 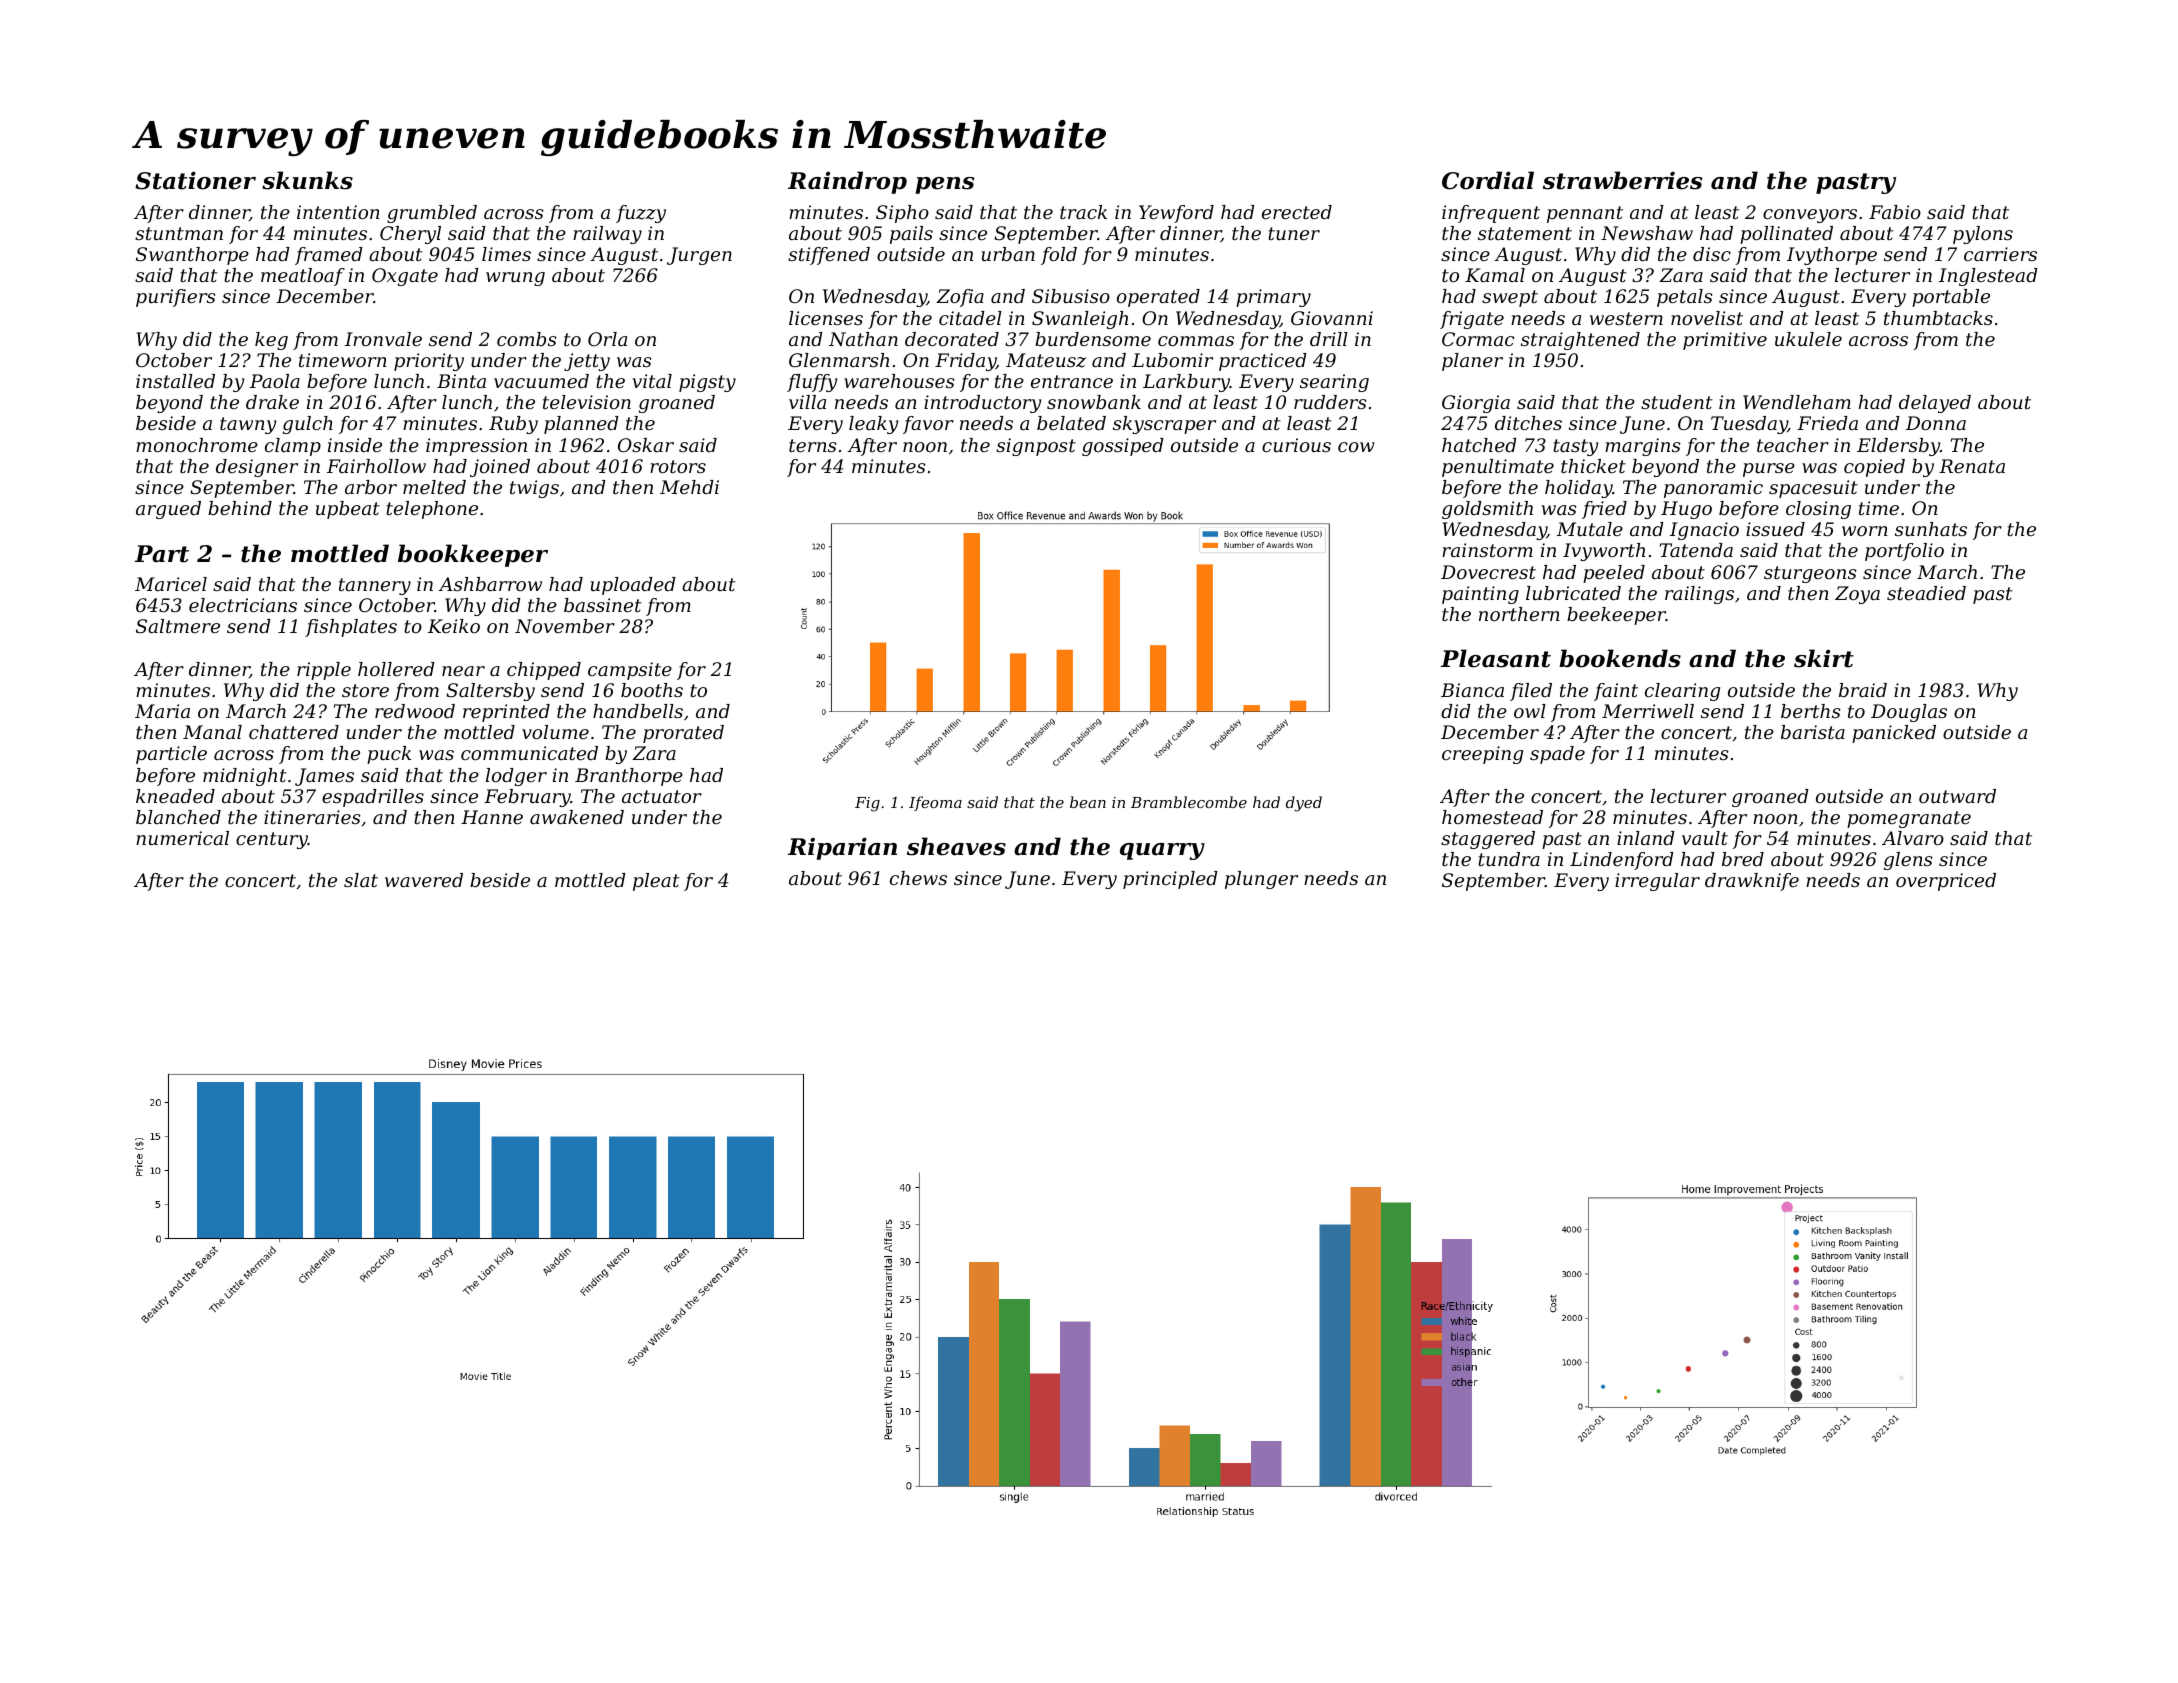 I want to click on Sipho, so click(x=902, y=214).
